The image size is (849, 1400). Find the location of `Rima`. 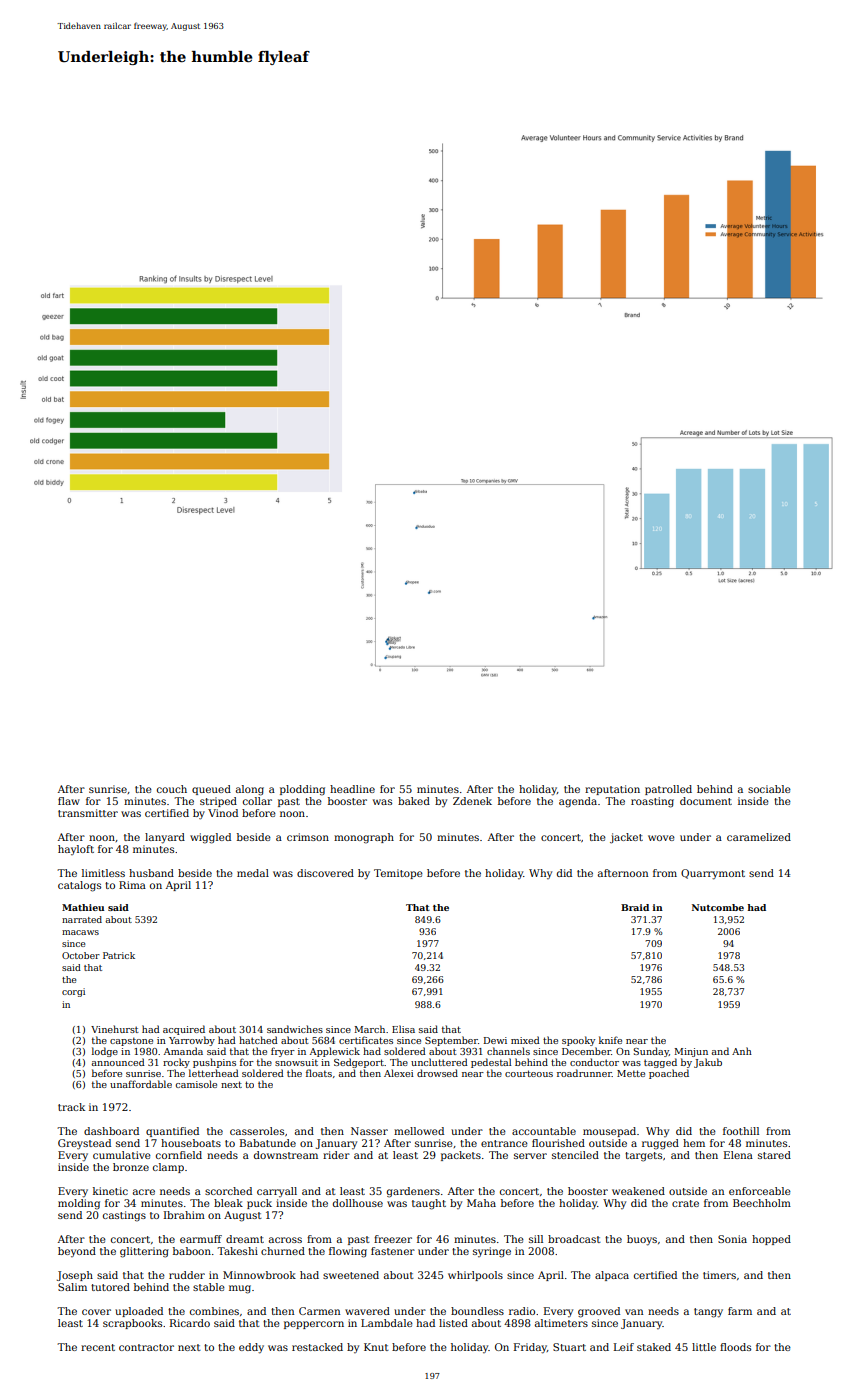

Rima is located at coordinates (132, 885).
